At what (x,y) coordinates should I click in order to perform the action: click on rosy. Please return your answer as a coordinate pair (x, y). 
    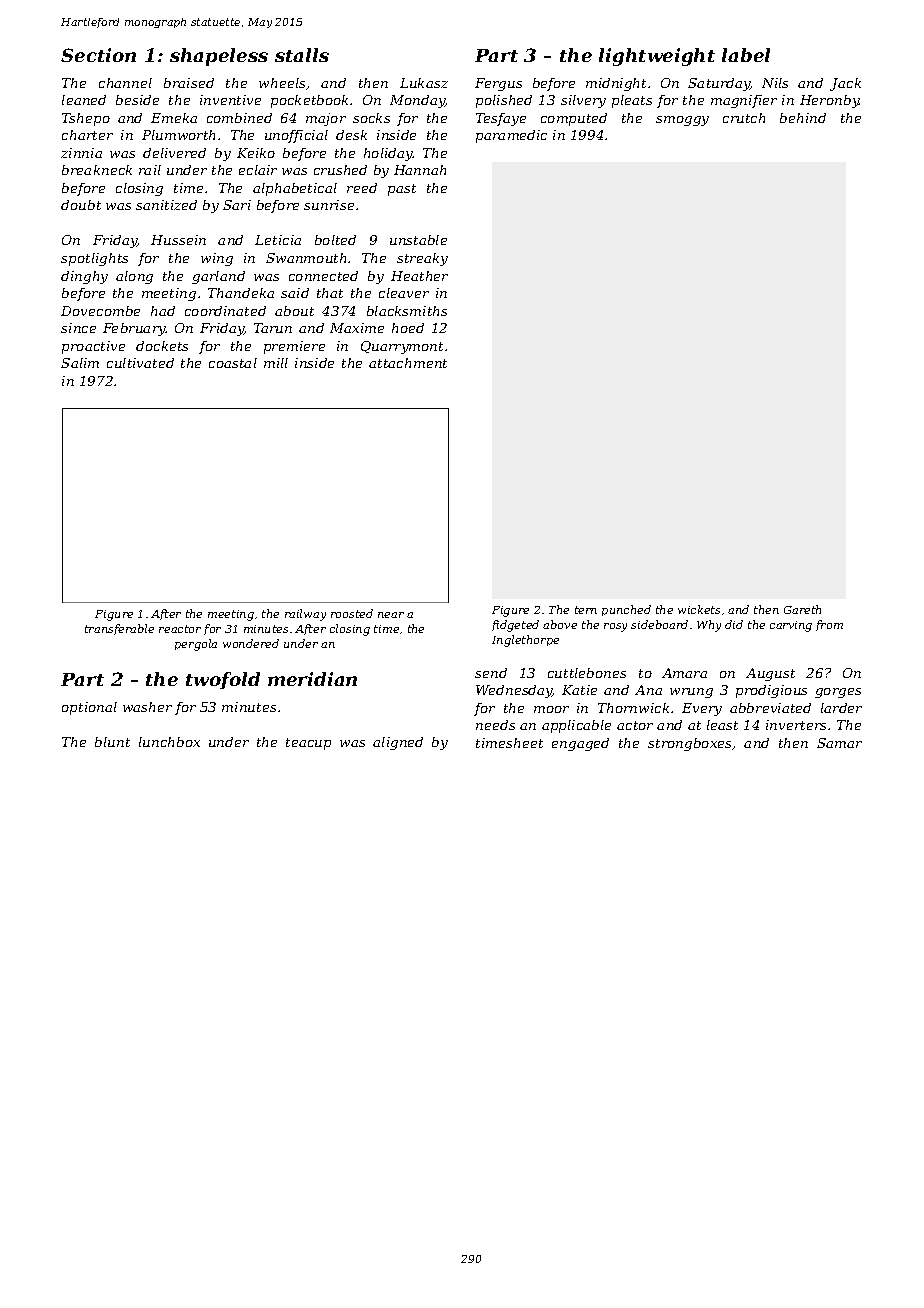
    Looking at the image, I should click on (615, 627).
